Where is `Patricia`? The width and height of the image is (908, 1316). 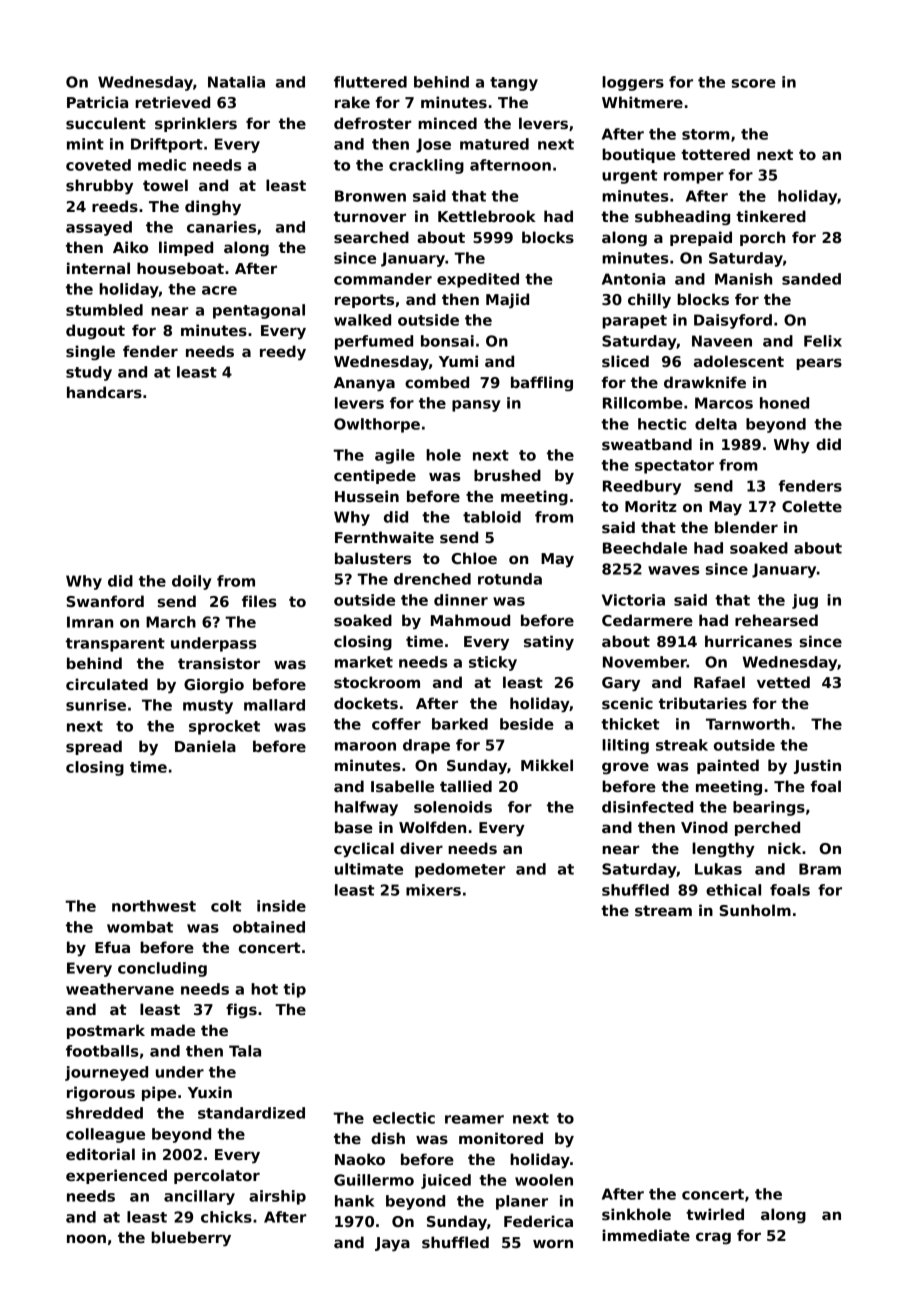
Patricia is located at coordinates (97, 102).
